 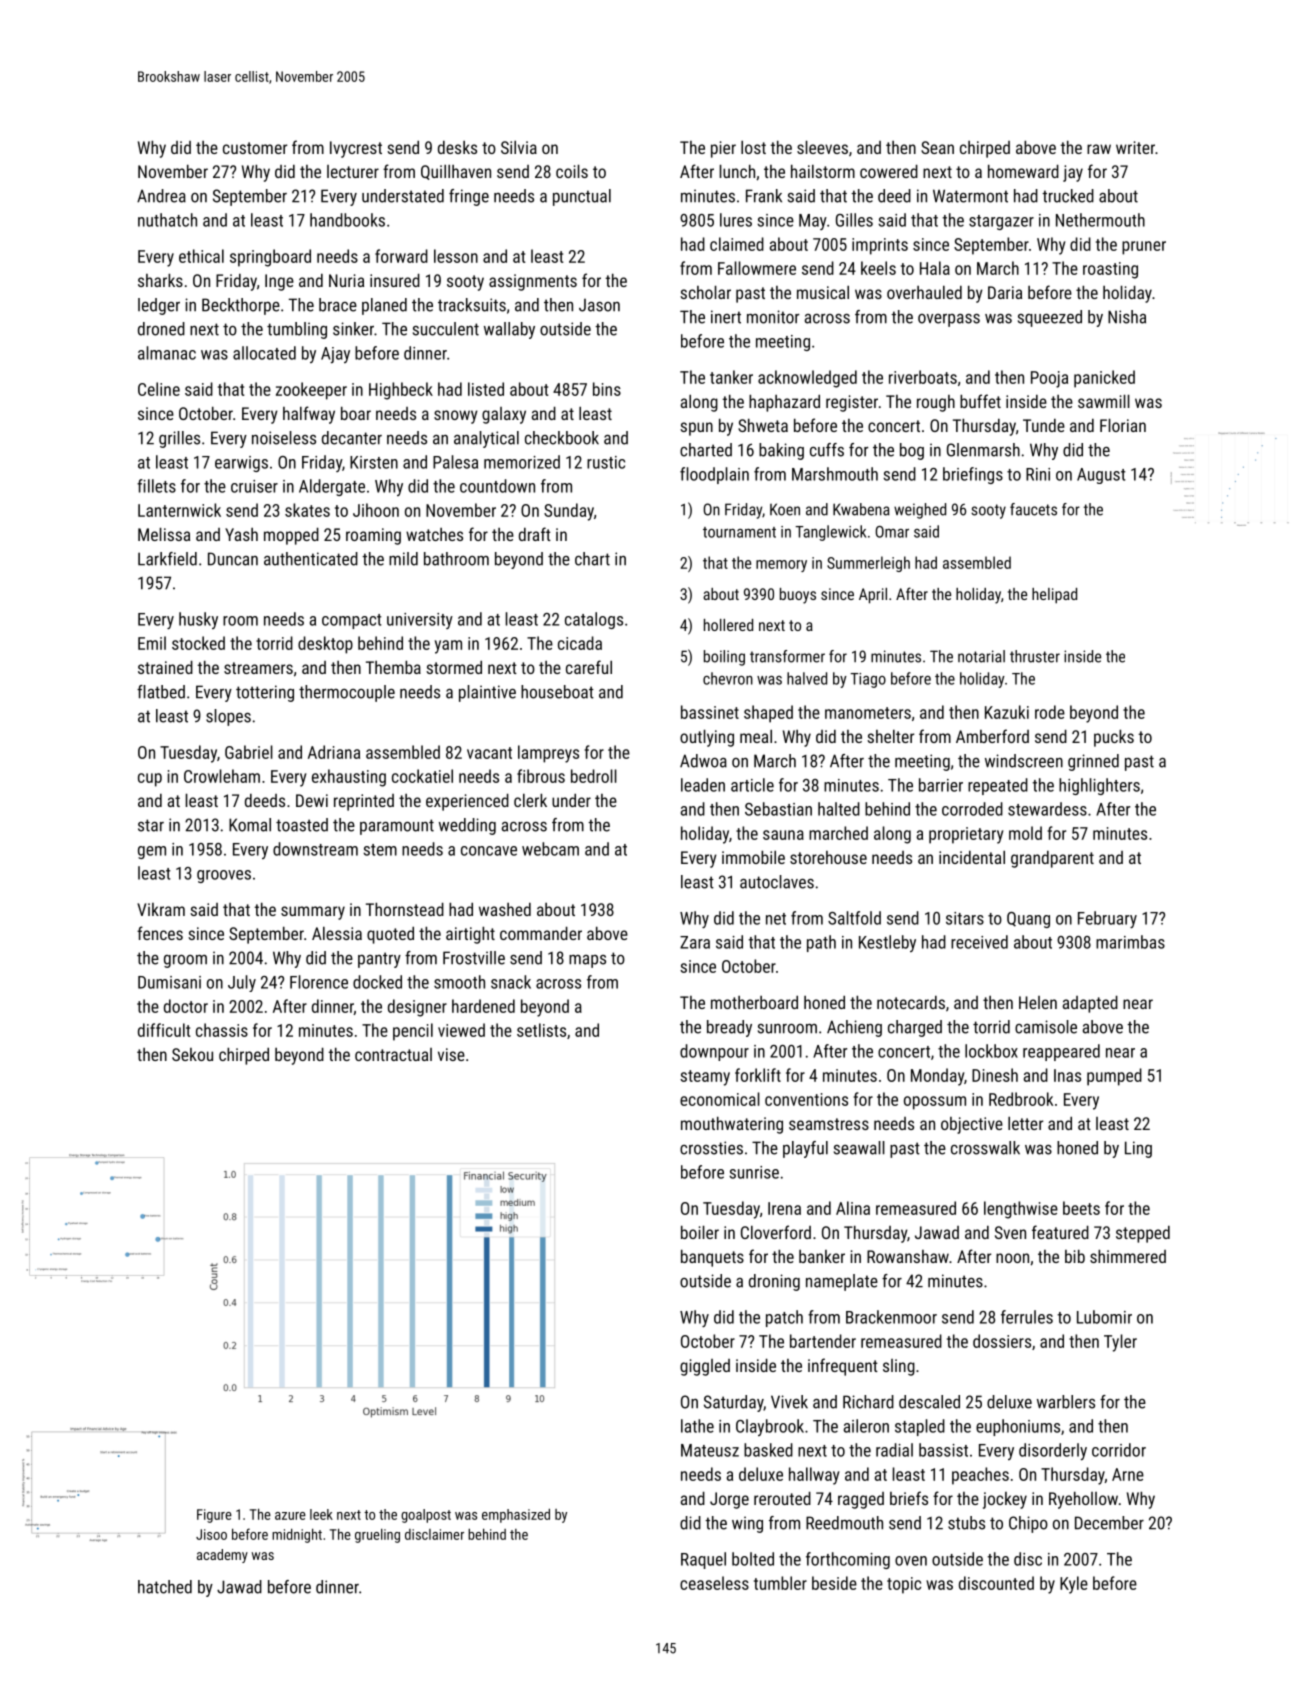 I want to click on Gilles, so click(x=854, y=220).
